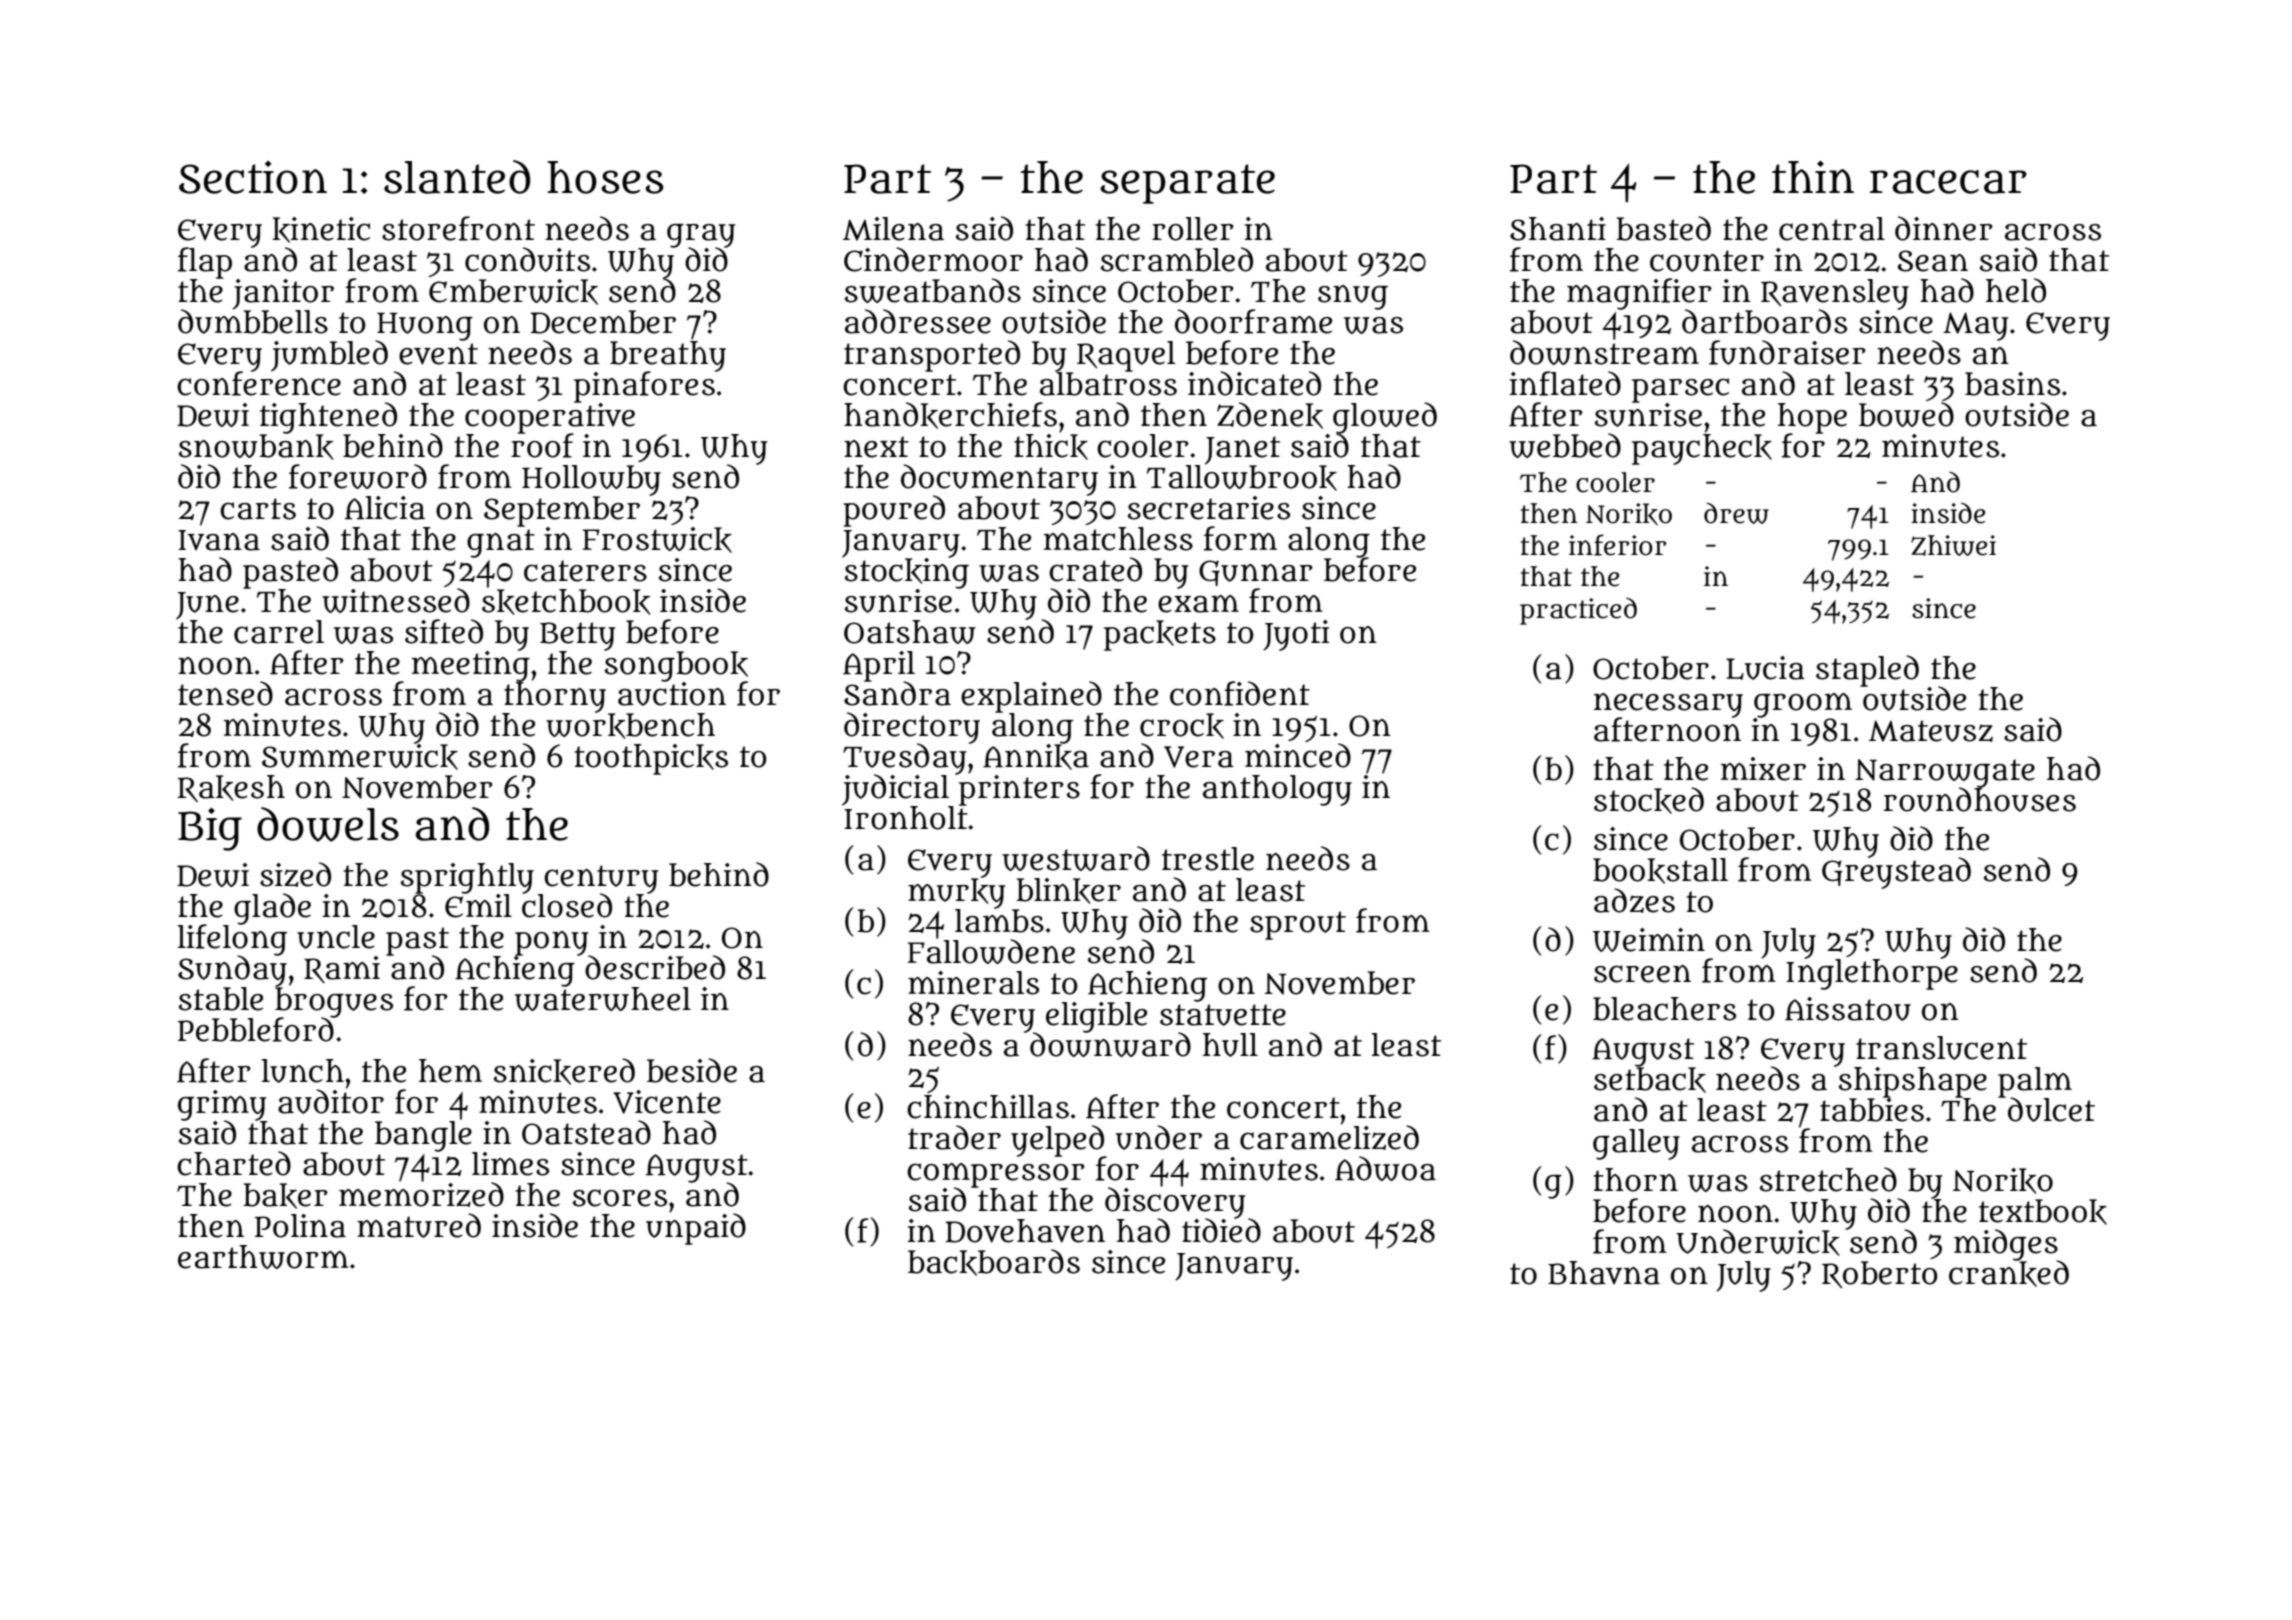  I want to click on tensed, so click(225, 693).
